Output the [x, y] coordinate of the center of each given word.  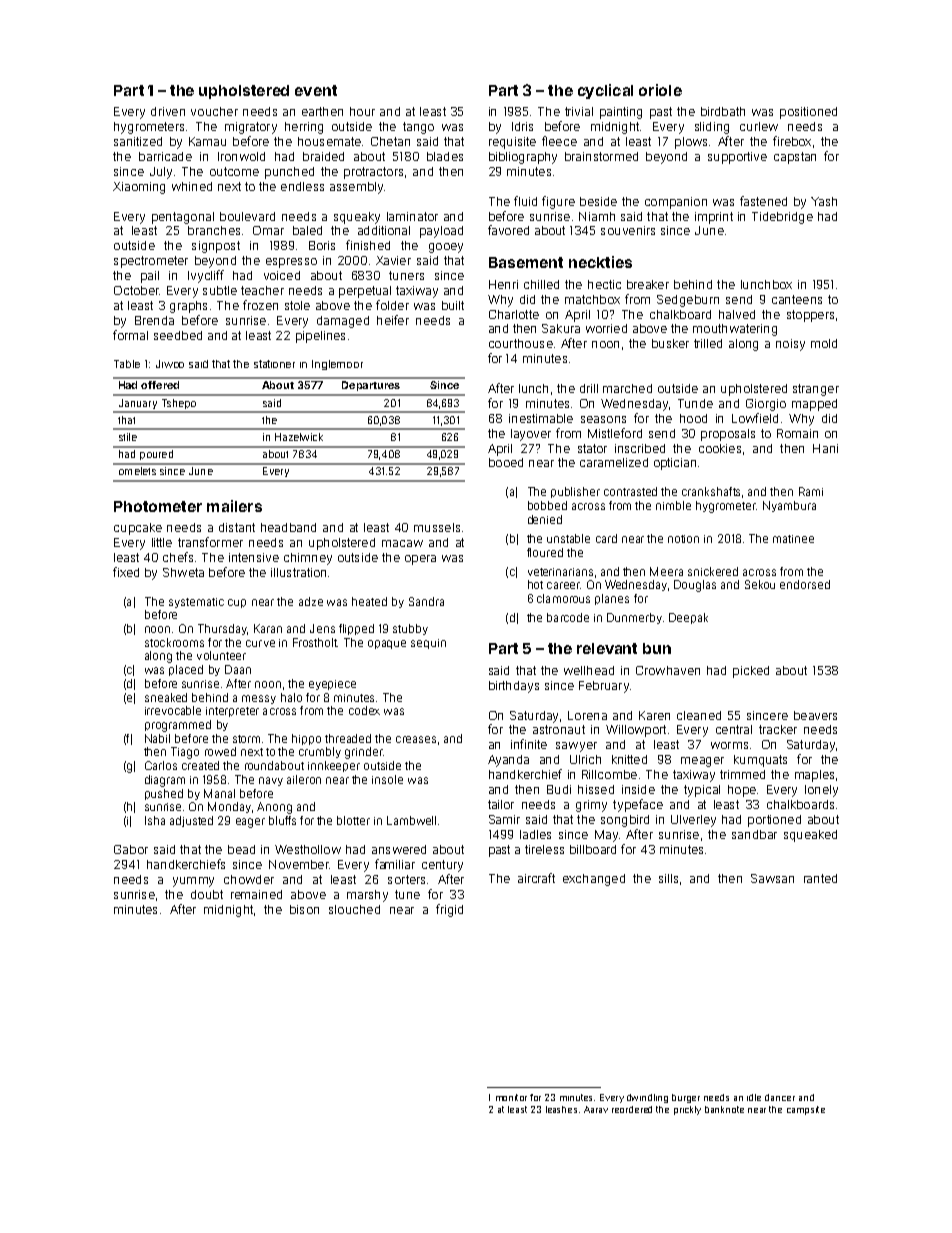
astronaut [559, 729]
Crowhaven [668, 670]
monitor [511, 1097]
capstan [795, 158]
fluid [525, 201]
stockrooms [174, 642]
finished [368, 245]
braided [323, 156]
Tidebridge [782, 218]
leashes [561, 1109]
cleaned [699, 715]
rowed [220, 751]
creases [416, 739]
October [136, 290]
